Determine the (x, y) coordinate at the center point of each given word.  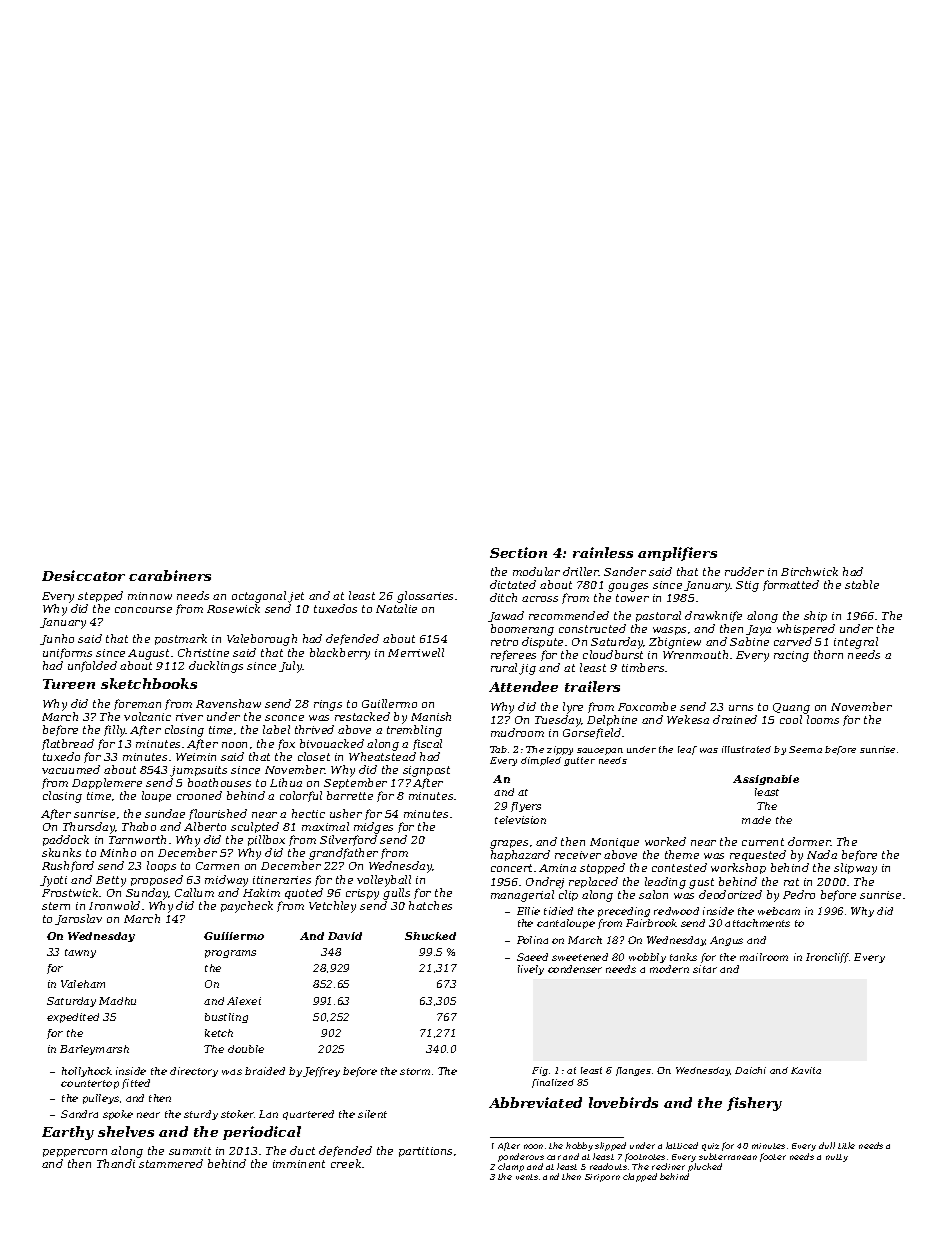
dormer (809, 841)
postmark (181, 639)
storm (415, 1071)
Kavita (806, 1070)
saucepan (600, 751)
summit (190, 1151)
